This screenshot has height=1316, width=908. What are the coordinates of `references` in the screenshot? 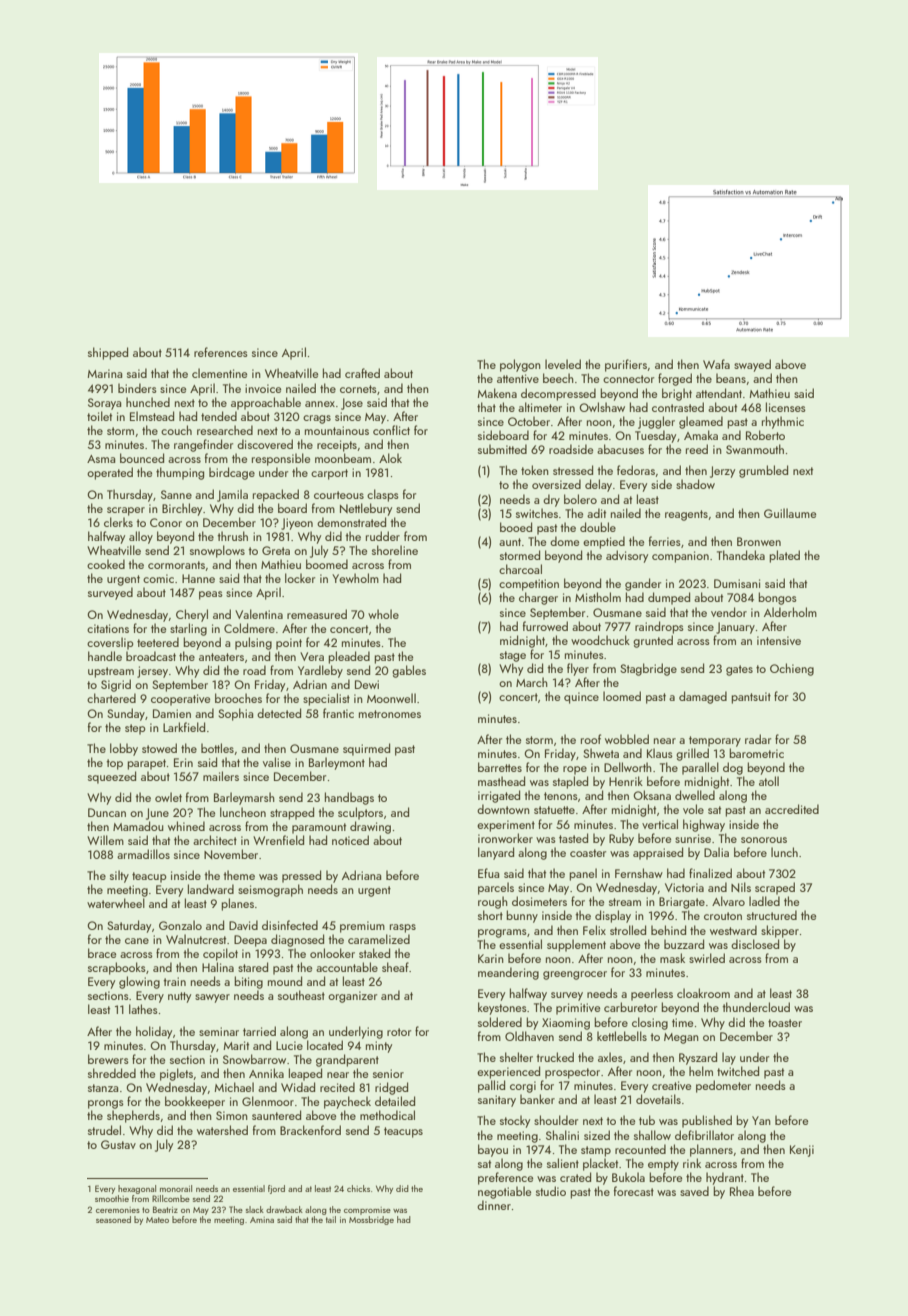 It's located at (221, 352).
